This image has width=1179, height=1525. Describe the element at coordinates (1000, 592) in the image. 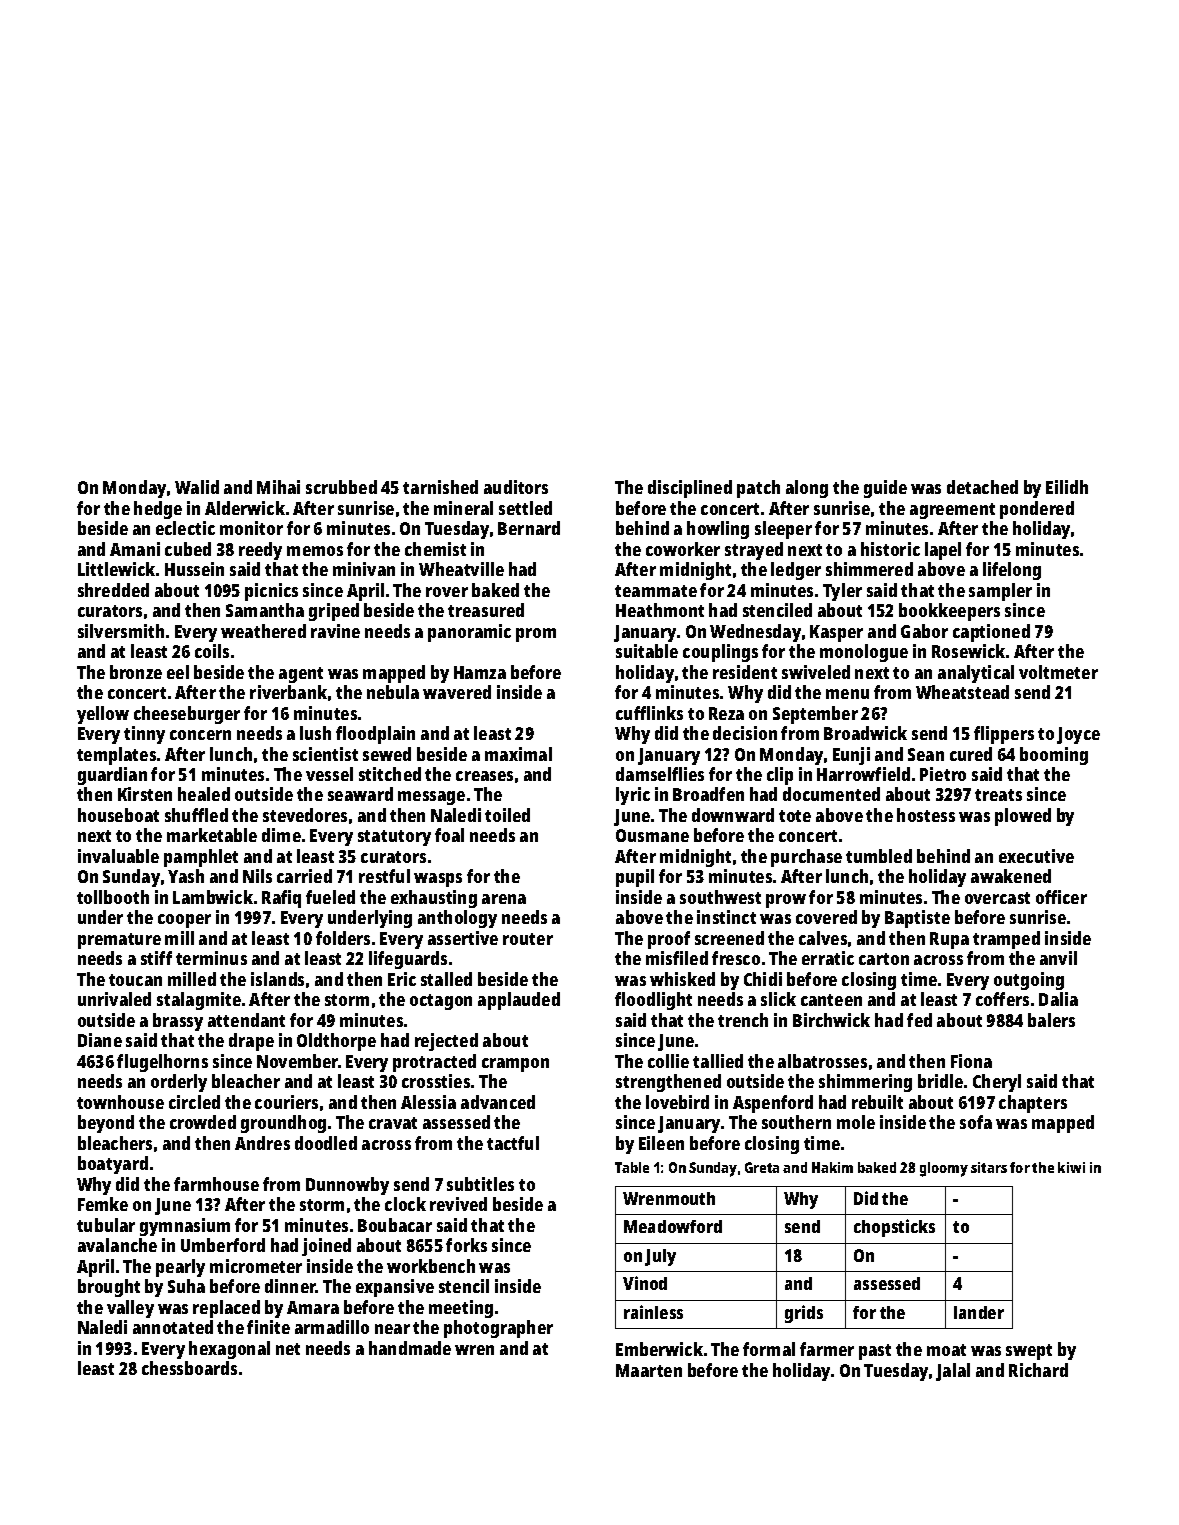

I see `sampler` at that location.
